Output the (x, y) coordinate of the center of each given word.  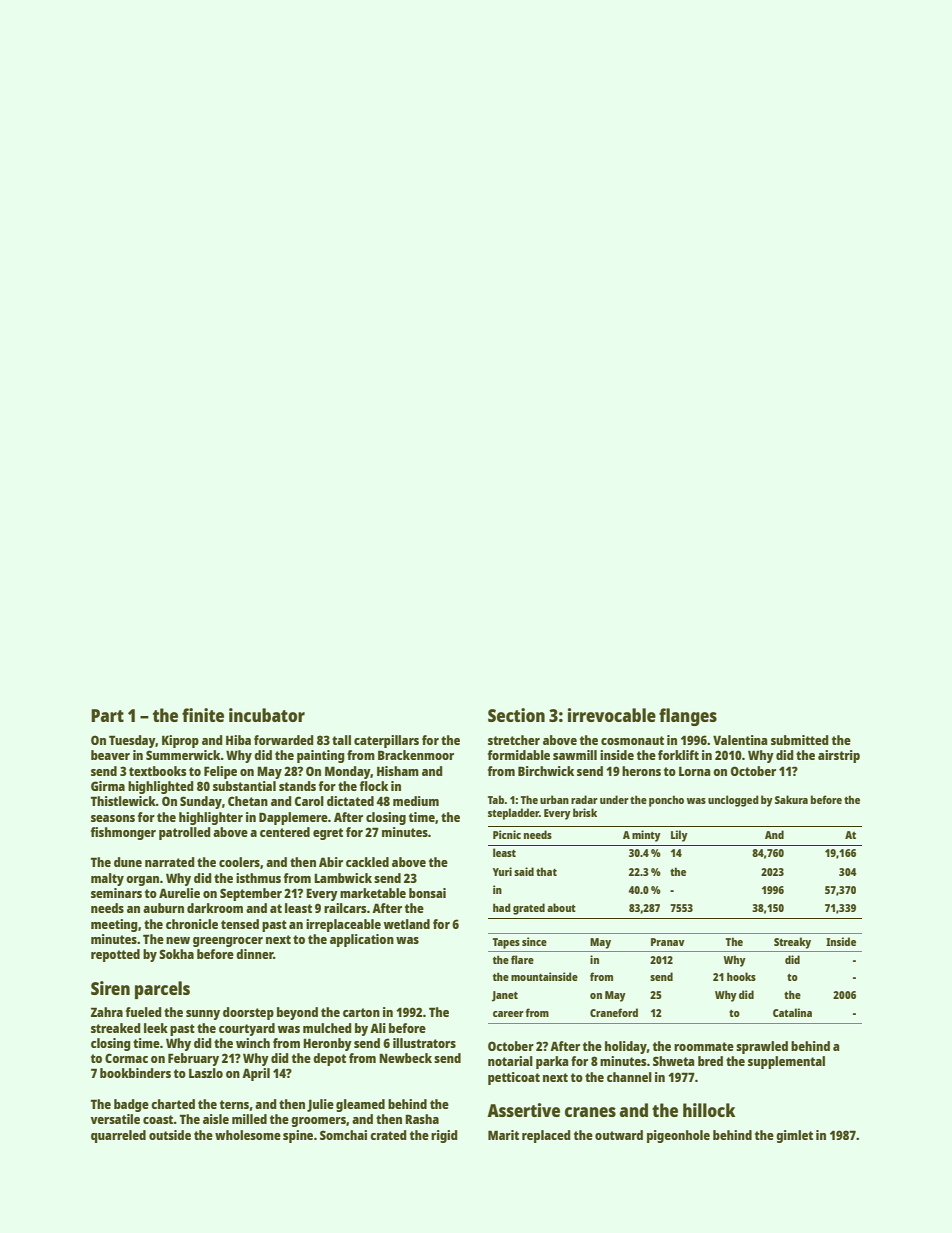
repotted (115, 955)
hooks (741, 976)
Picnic (507, 834)
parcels (162, 990)
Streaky (792, 943)
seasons (113, 818)
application (362, 940)
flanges (688, 717)
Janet (505, 996)
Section (516, 715)
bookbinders (135, 1073)
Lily (679, 836)
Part (107, 715)
